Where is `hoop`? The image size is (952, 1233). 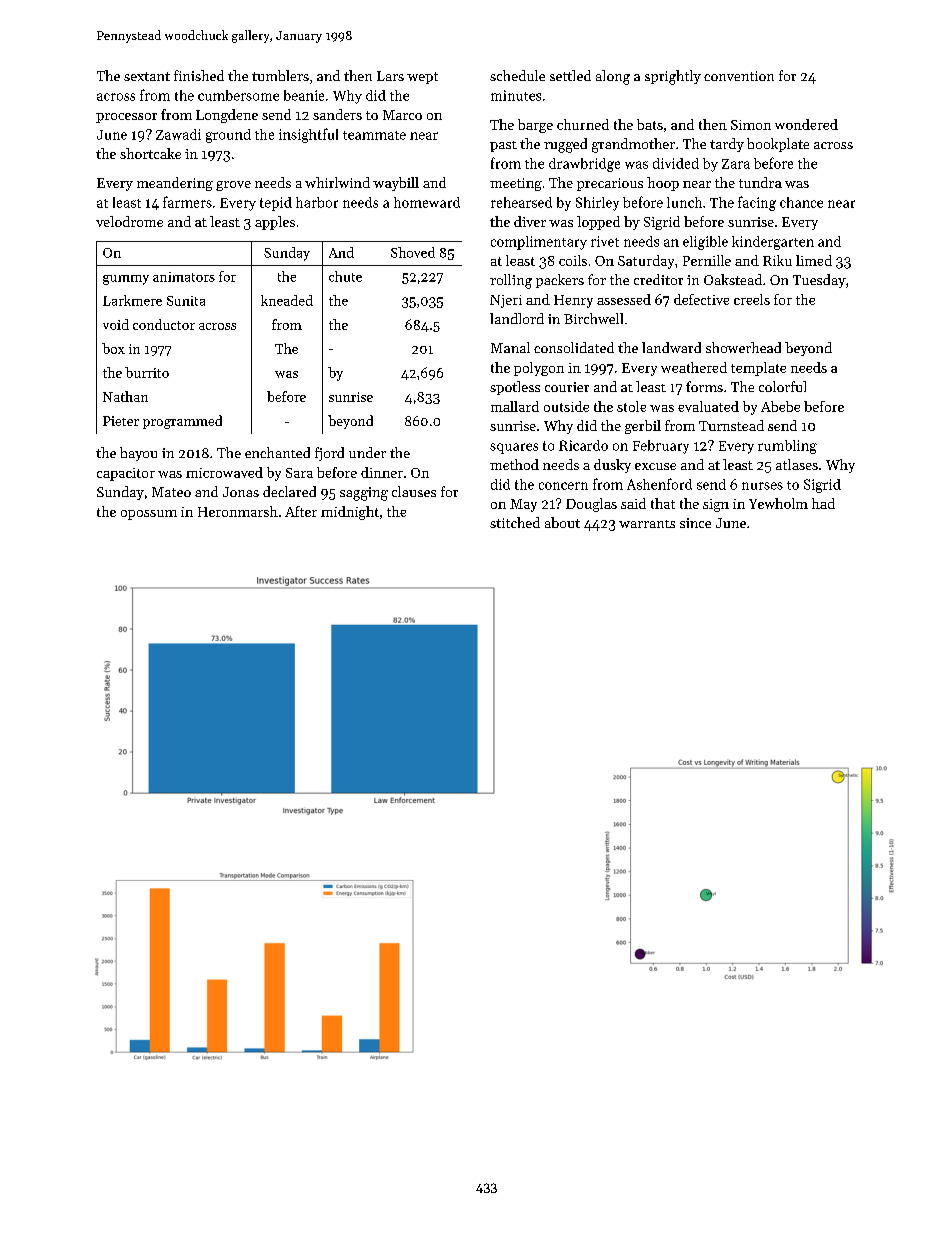
hoop is located at coordinates (663, 184).
